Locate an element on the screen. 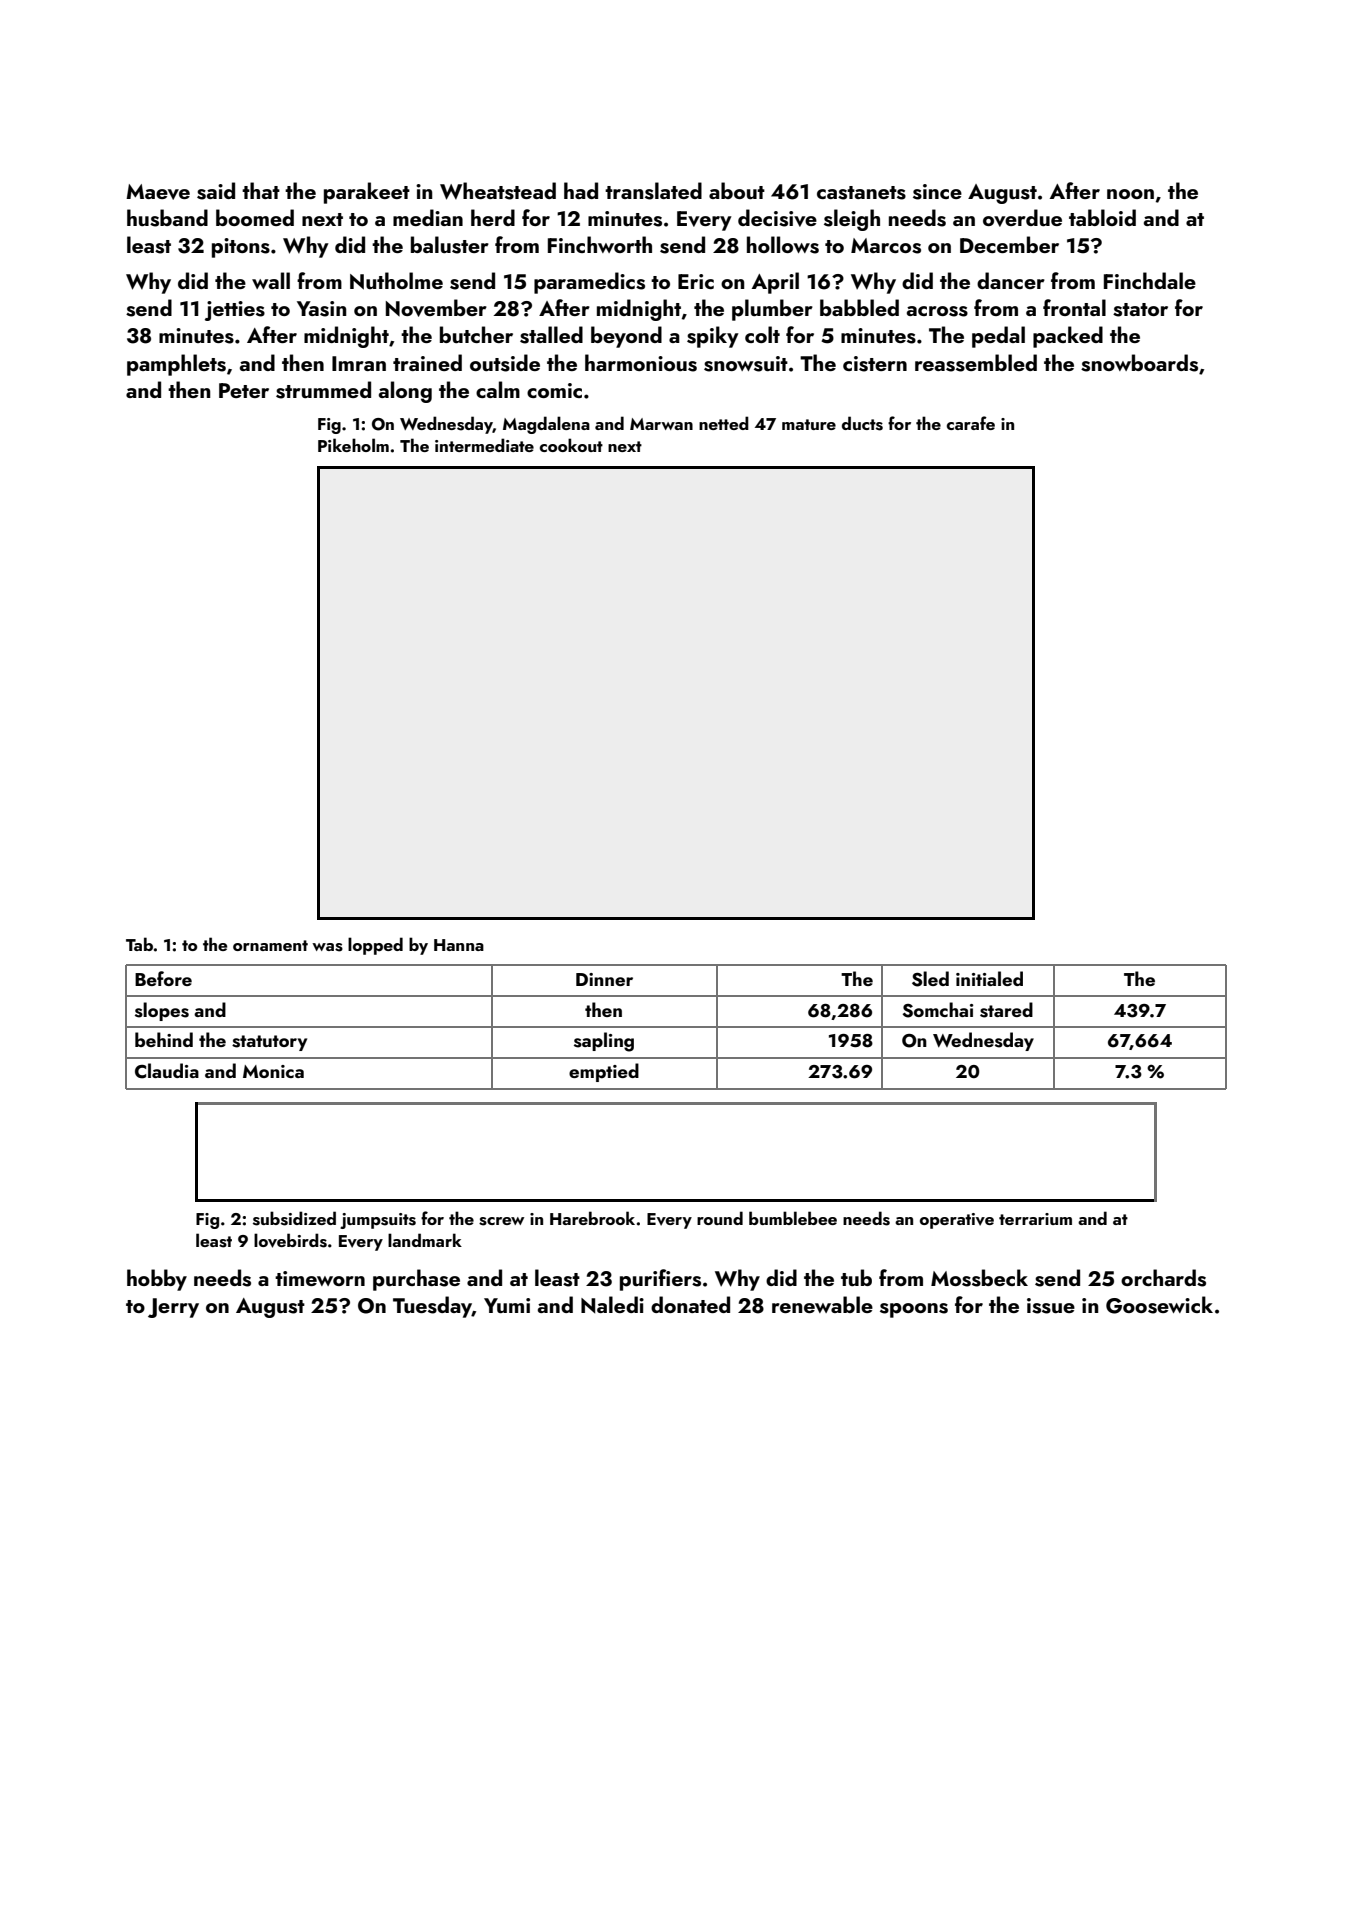 The width and height of the screenshot is (1352, 1912). Dinner is located at coordinates (604, 979).
